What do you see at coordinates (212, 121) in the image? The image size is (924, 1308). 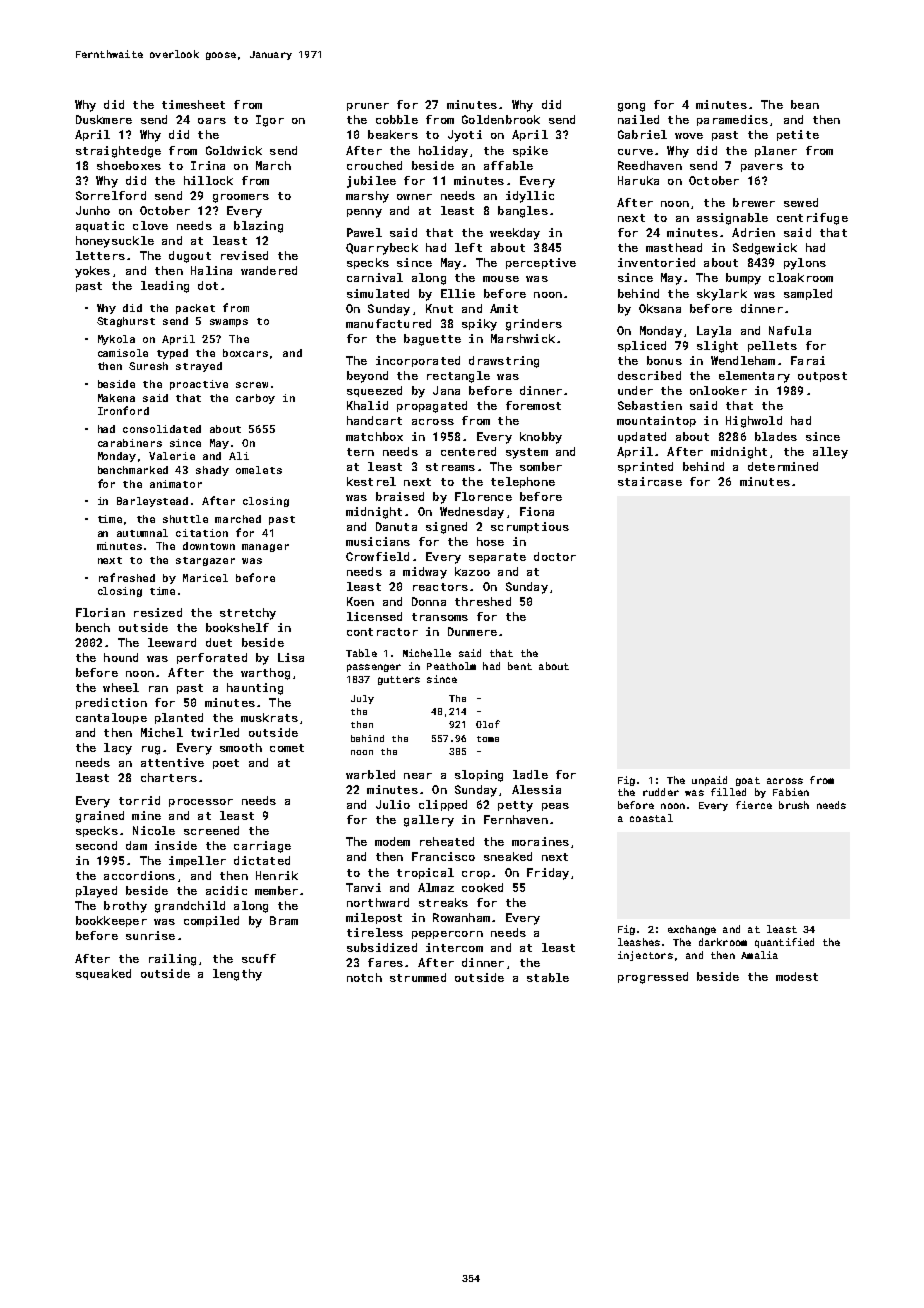 I see `oars` at bounding box center [212, 121].
